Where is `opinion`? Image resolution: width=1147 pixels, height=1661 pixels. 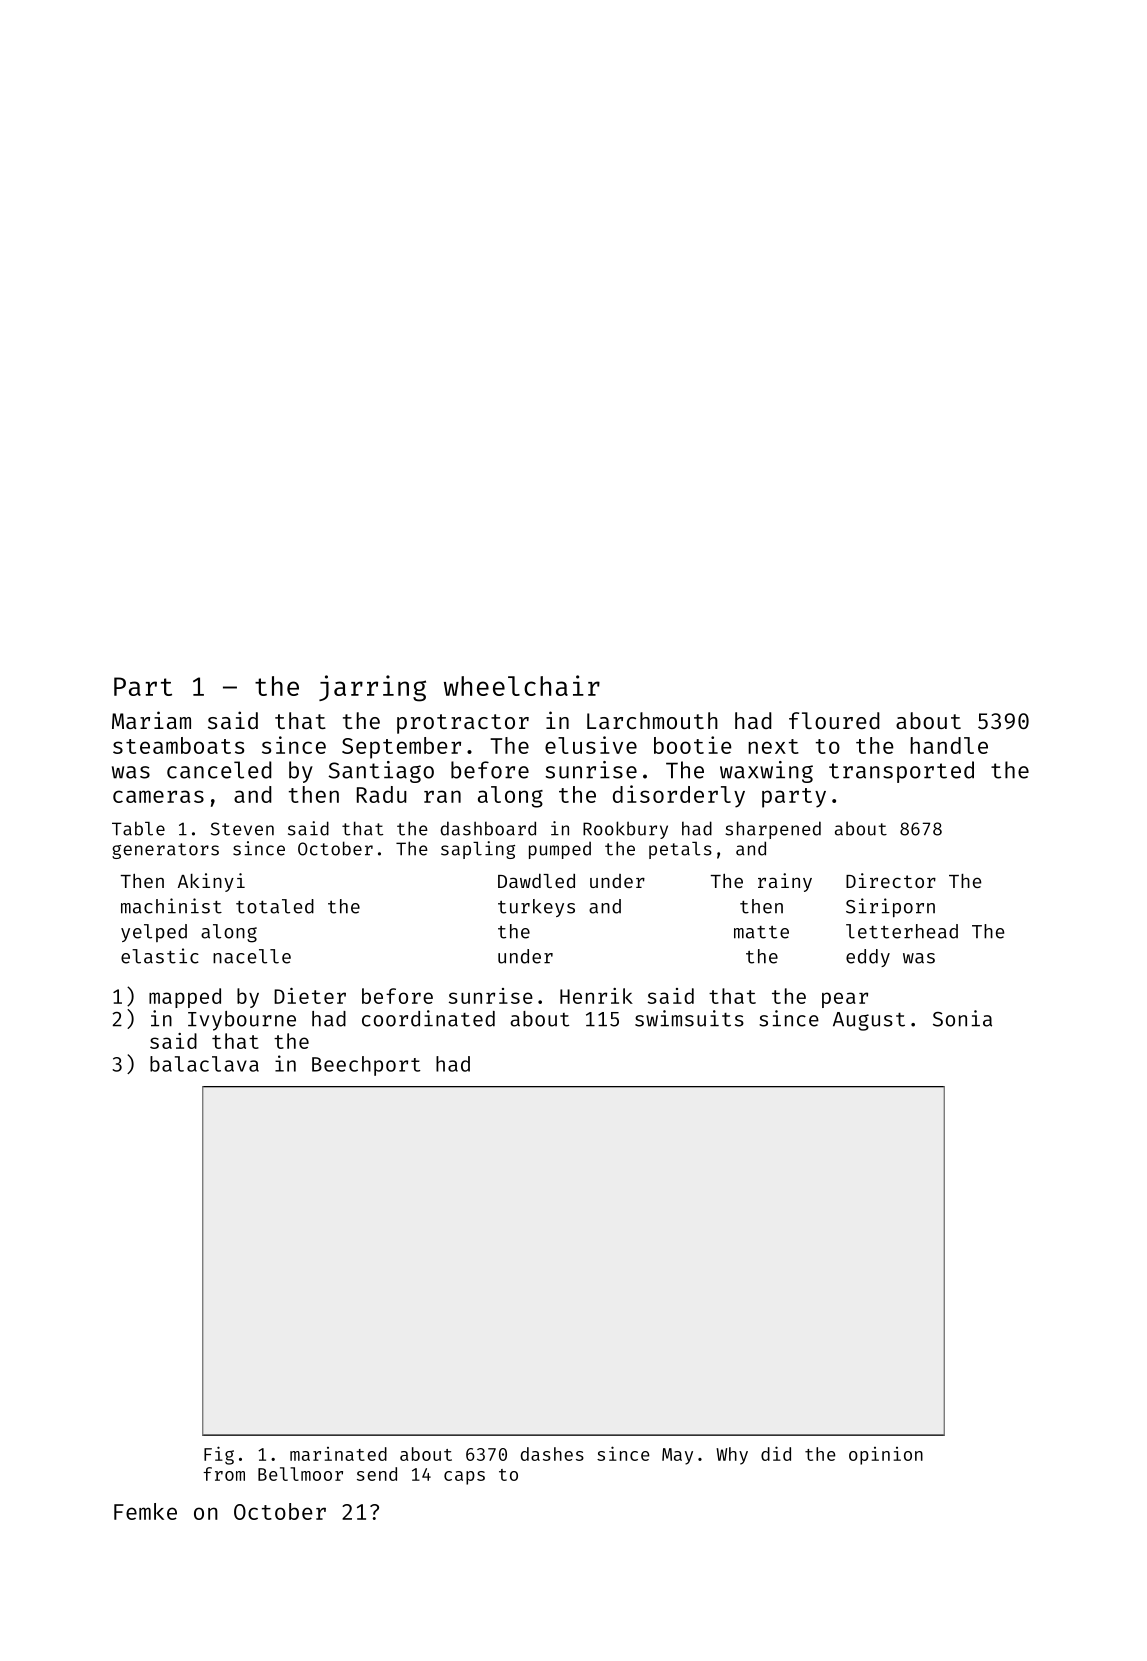 opinion is located at coordinates (886, 1456).
